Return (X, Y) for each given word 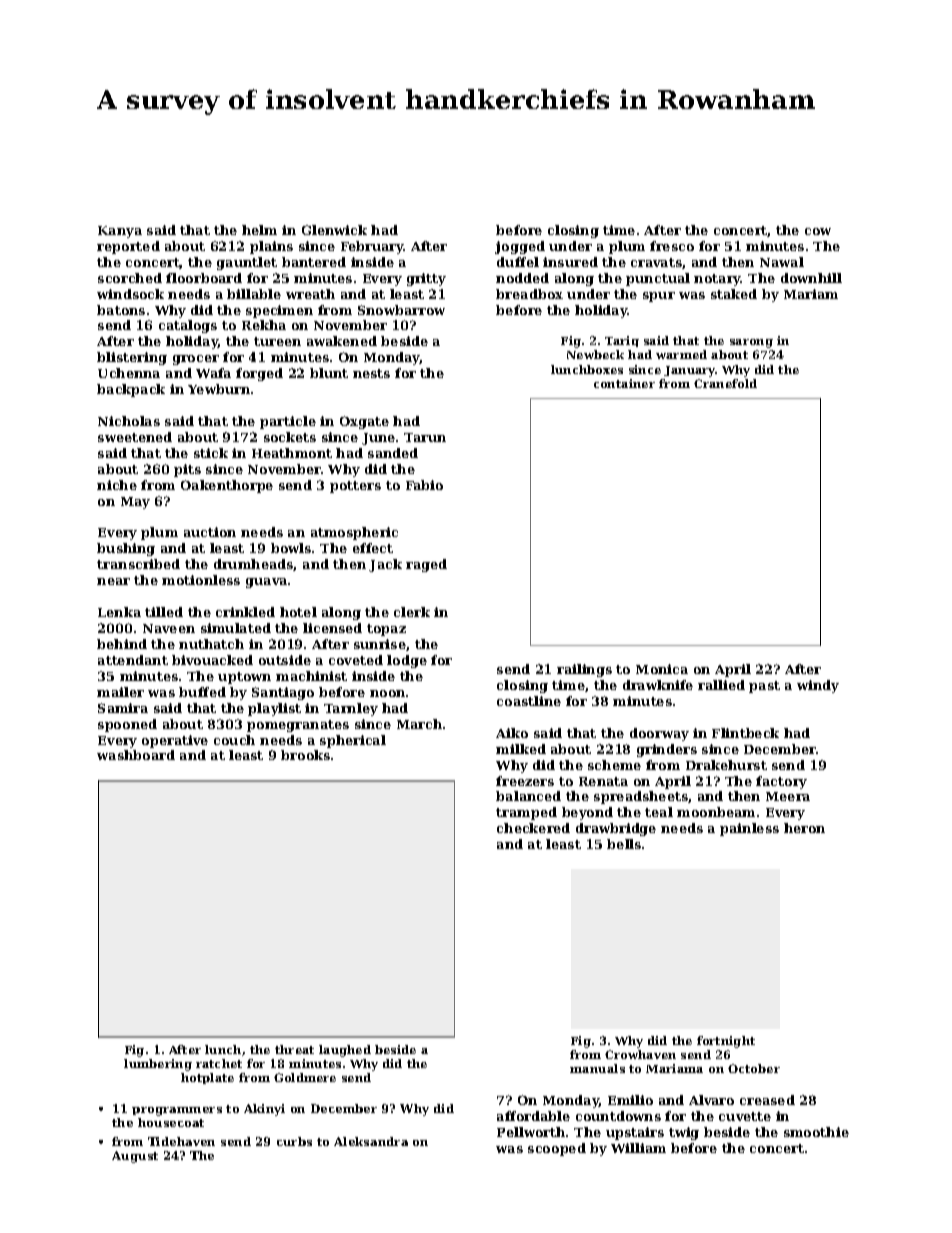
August (135, 1157)
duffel (518, 262)
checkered (533, 828)
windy (818, 686)
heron (804, 828)
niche (117, 485)
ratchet (219, 1063)
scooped (557, 1149)
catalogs (188, 326)
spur (659, 297)
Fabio (424, 485)
